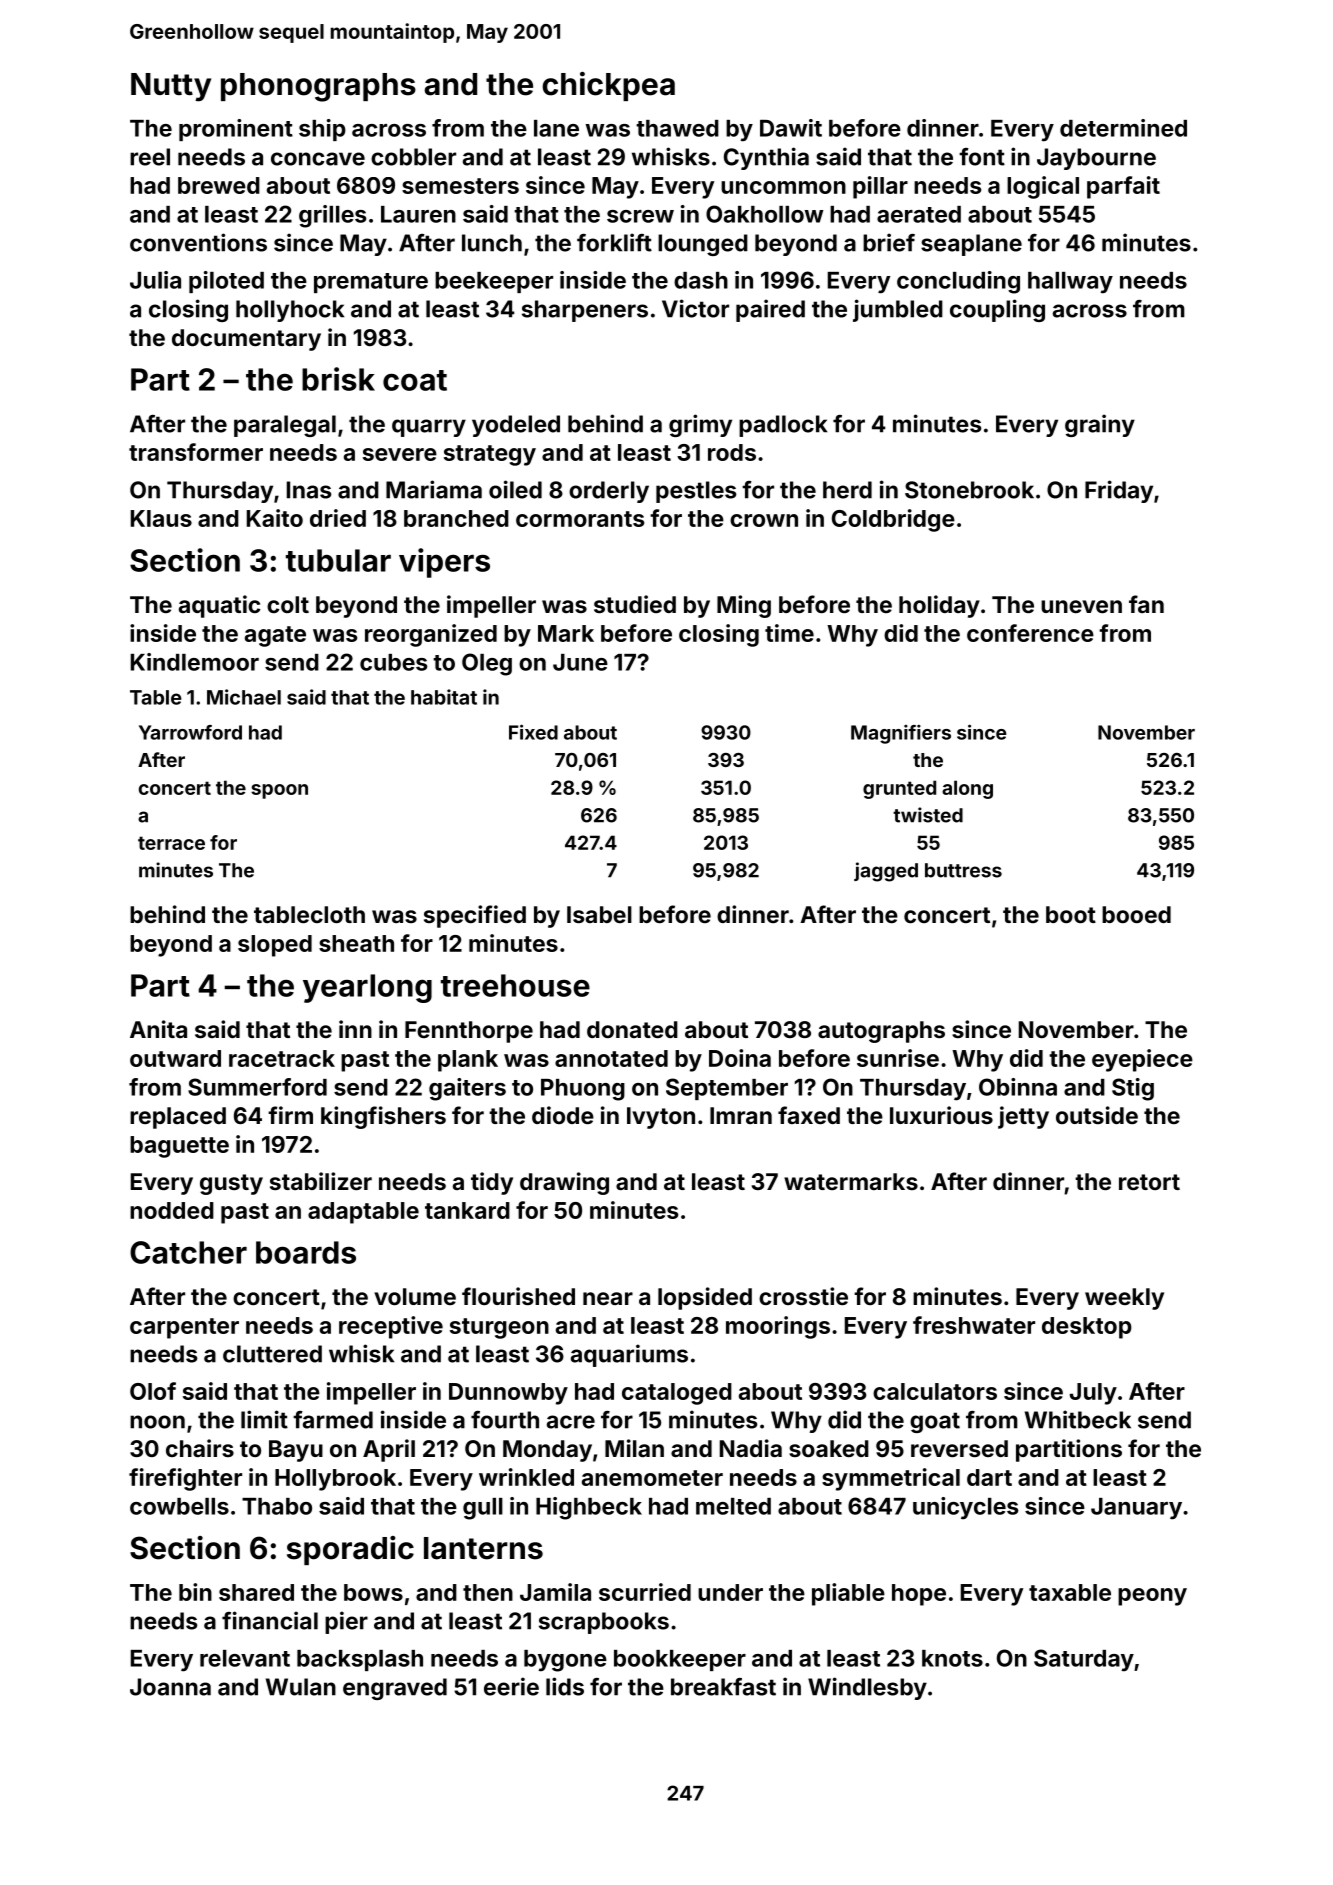 This page has height=1885, width=1333. I want to click on Joanna, so click(170, 1687).
